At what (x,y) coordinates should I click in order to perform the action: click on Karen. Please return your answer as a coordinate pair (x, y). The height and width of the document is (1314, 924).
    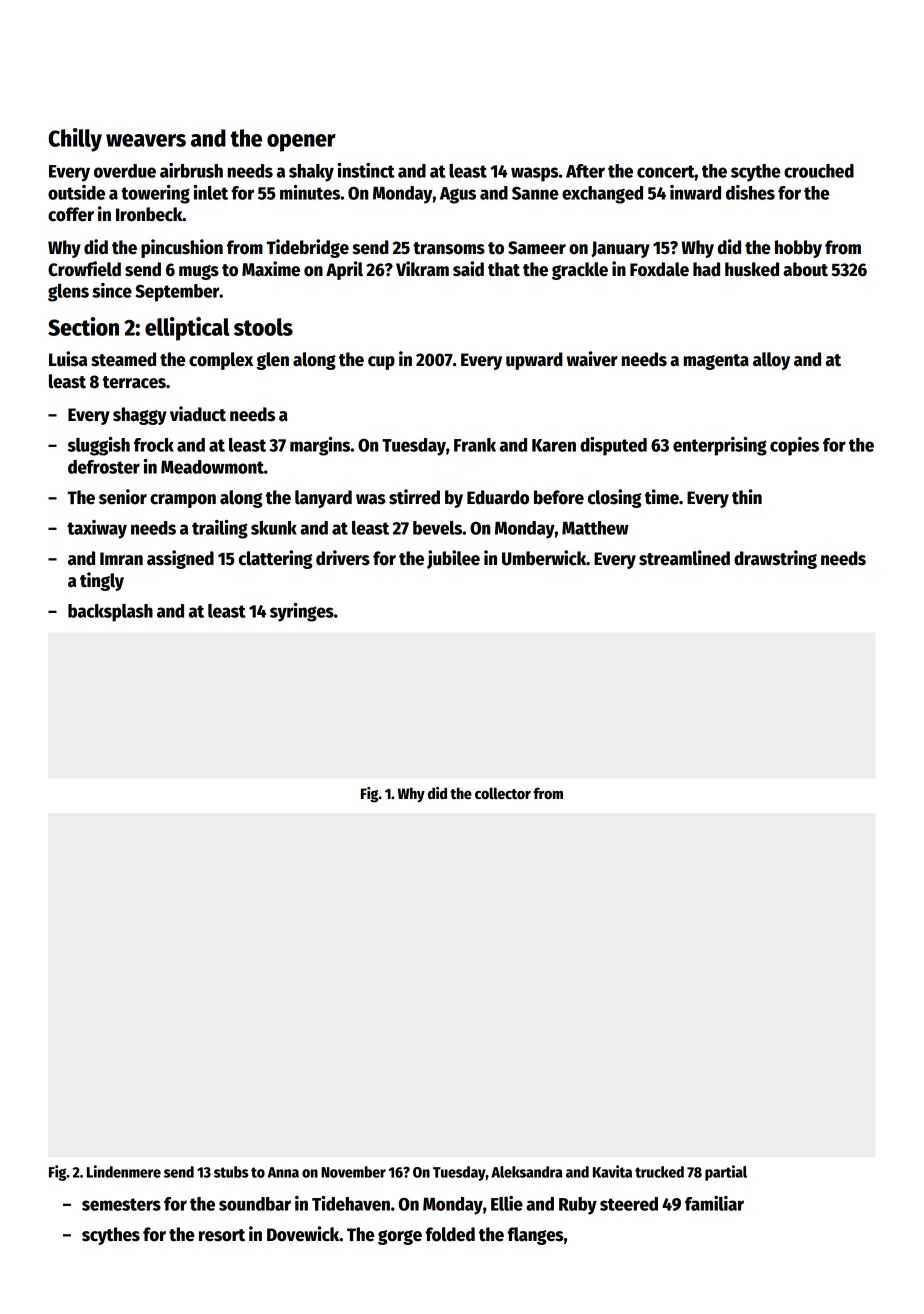
    Looking at the image, I should click on (554, 445).
